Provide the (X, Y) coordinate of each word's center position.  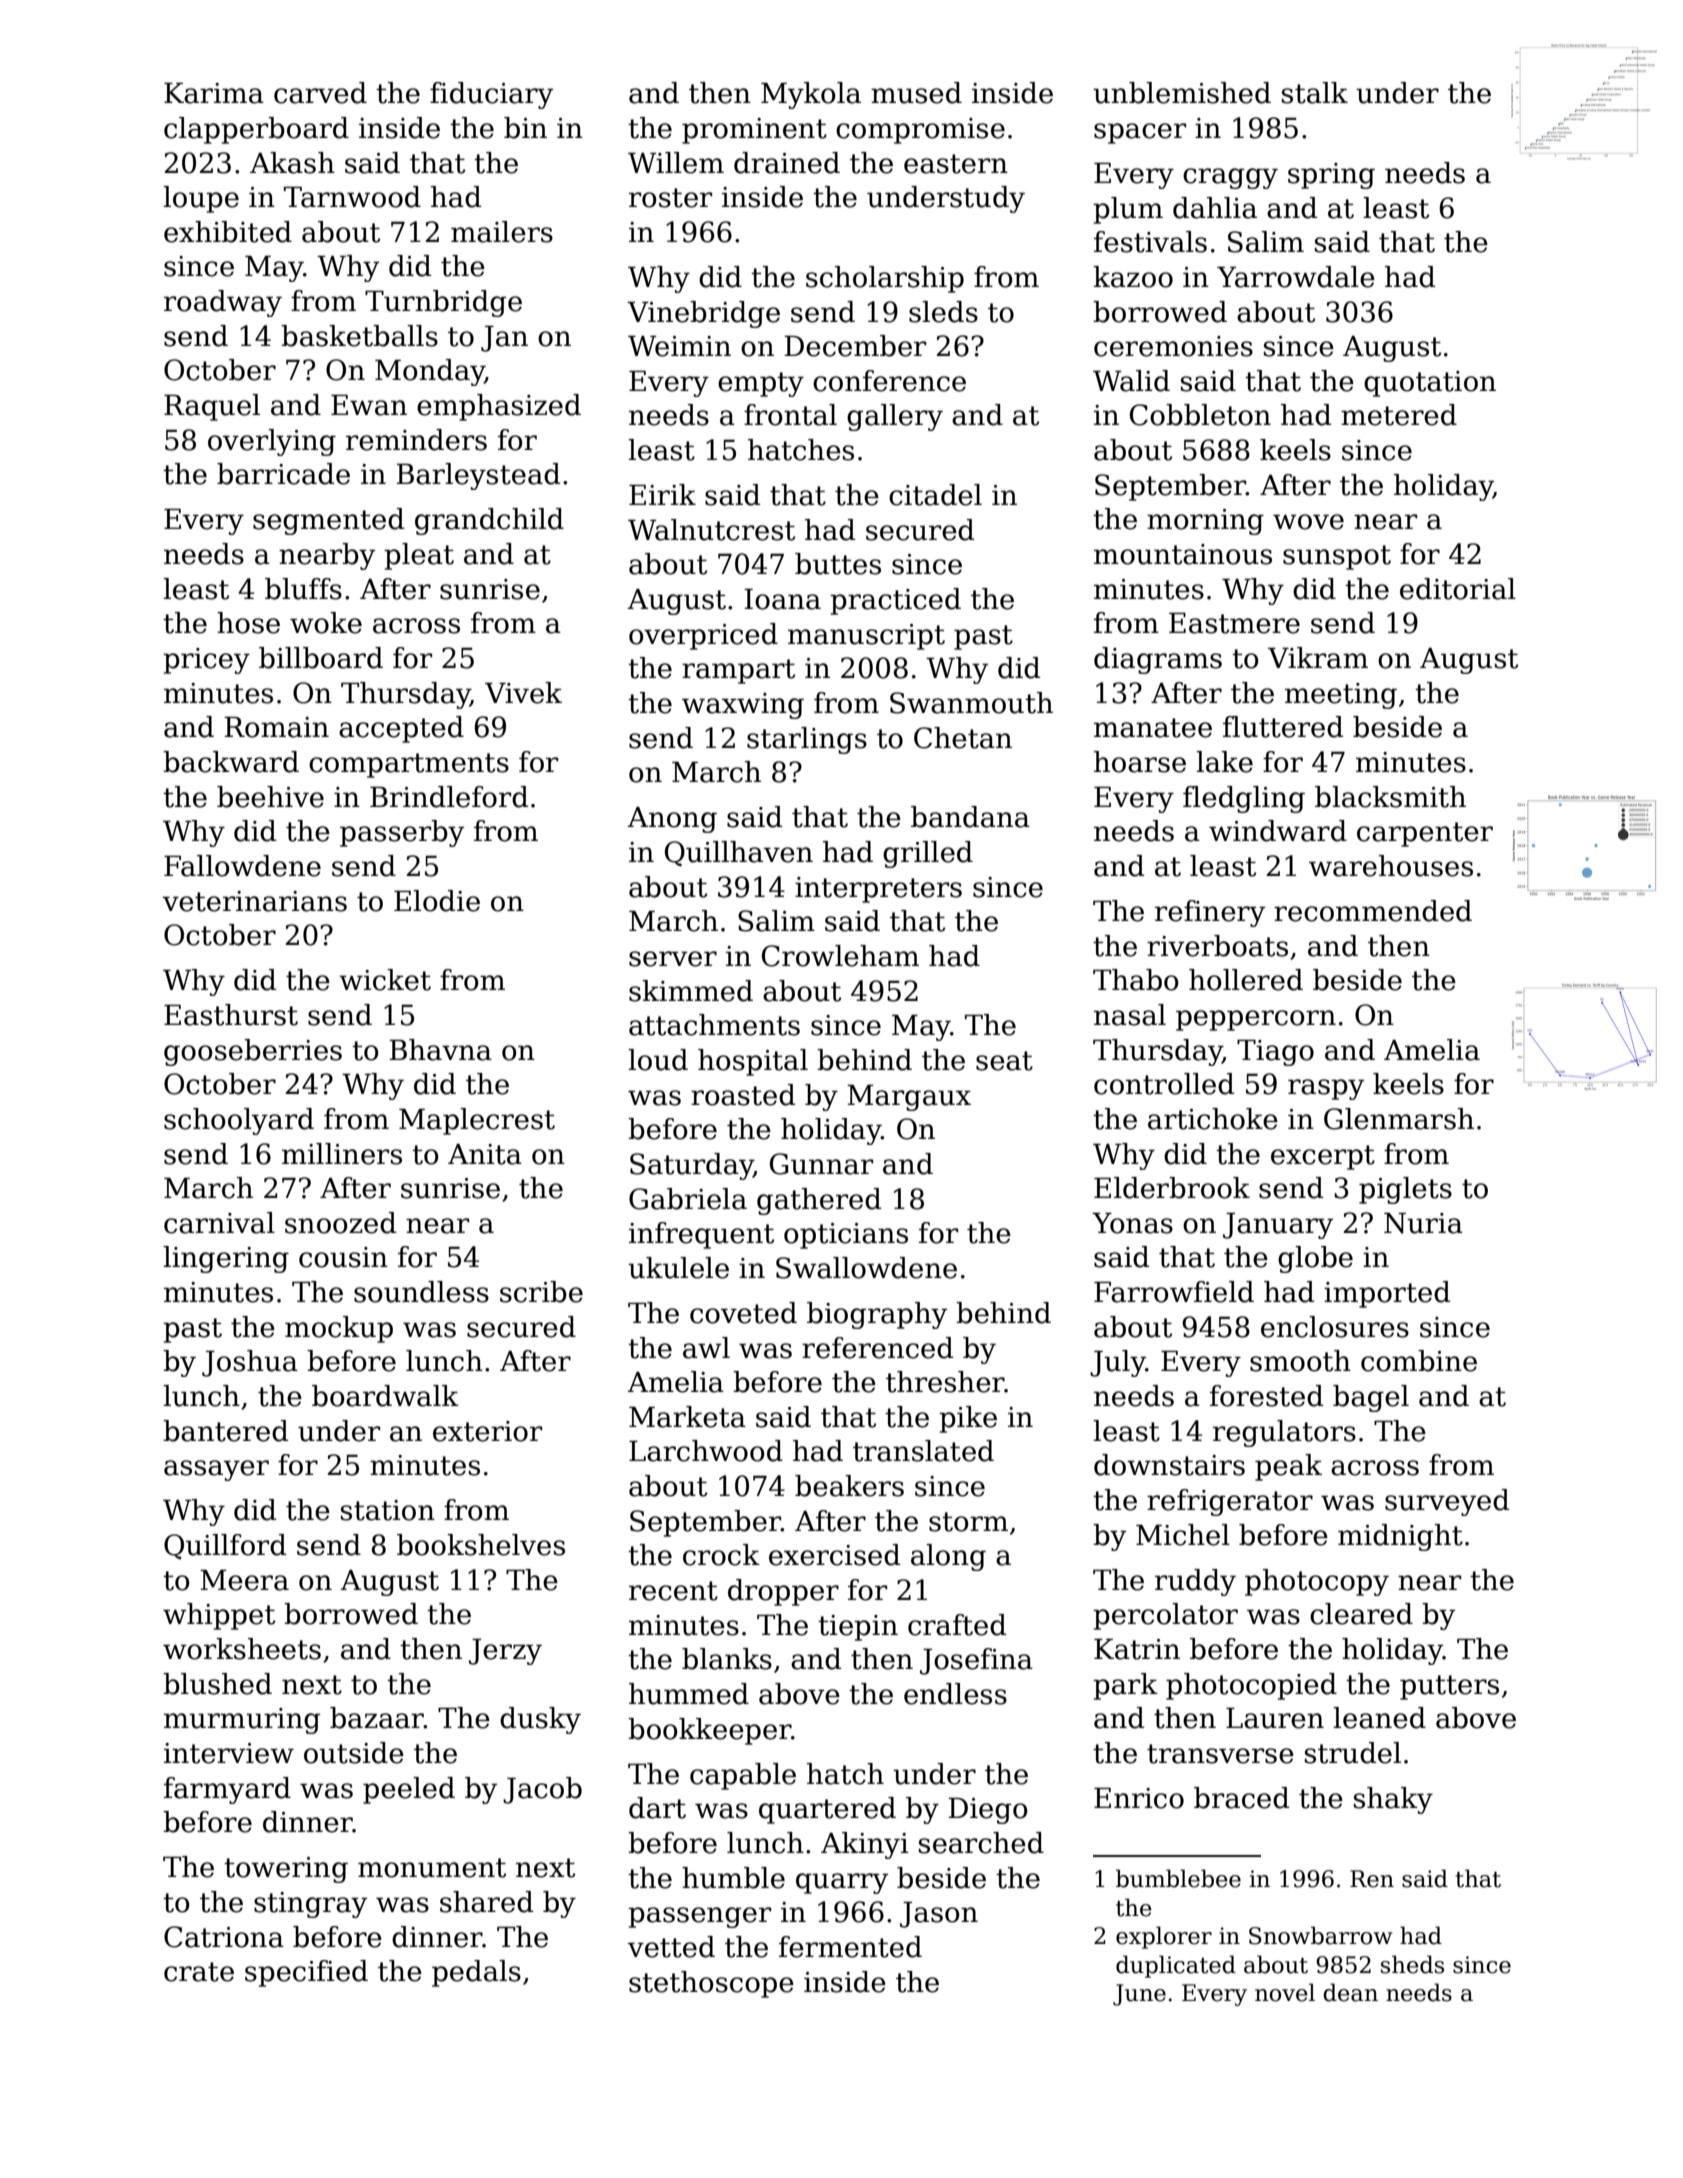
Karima (214, 93)
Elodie (437, 901)
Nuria (1423, 1223)
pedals (476, 1973)
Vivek (523, 693)
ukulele (678, 1268)
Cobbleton (1200, 415)
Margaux (909, 1098)
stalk (1315, 93)
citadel (935, 495)
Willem (676, 163)
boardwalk (385, 1396)
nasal (1130, 1015)
